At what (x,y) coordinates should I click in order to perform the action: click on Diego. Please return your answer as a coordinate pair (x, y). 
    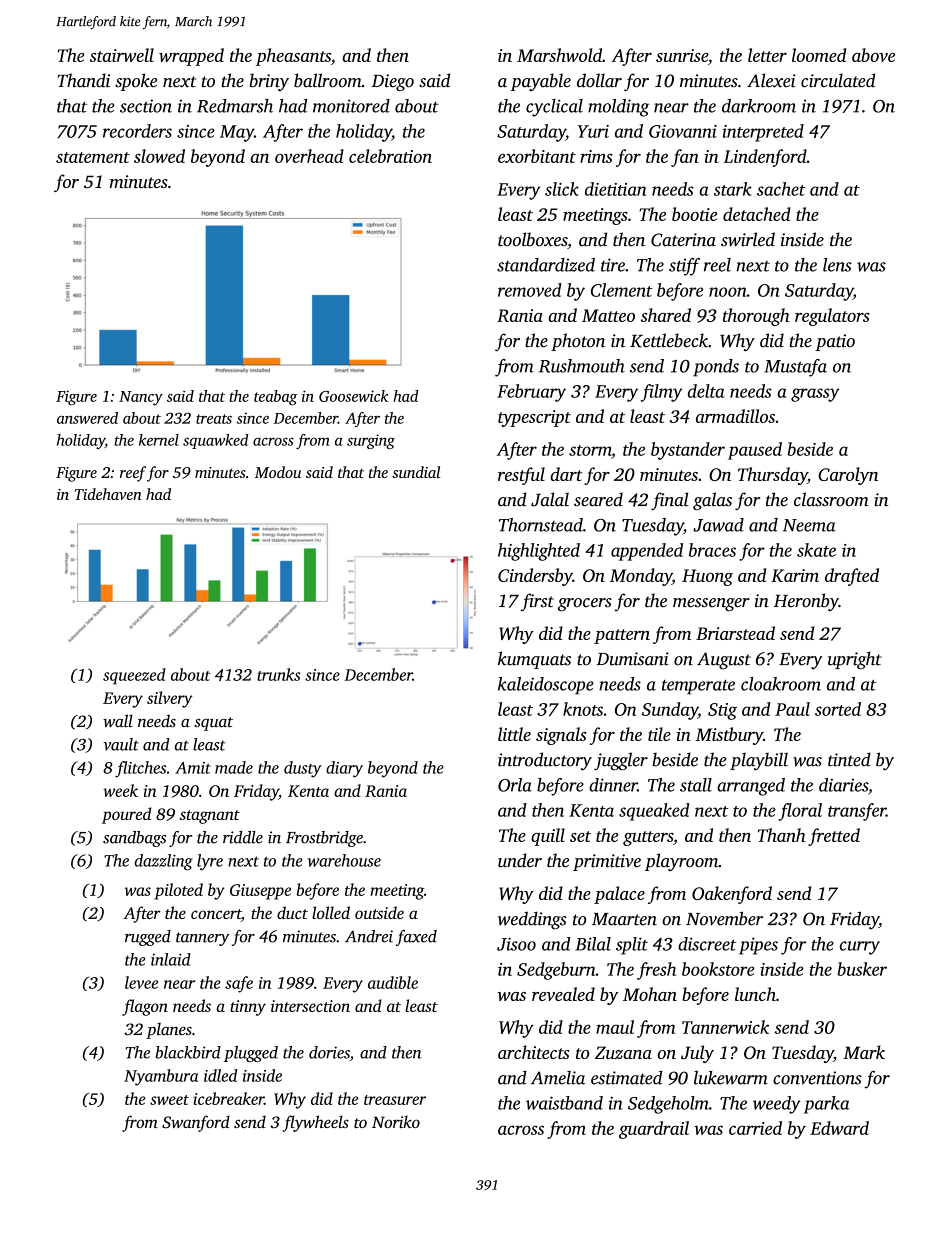
    Looking at the image, I should click on (393, 82).
